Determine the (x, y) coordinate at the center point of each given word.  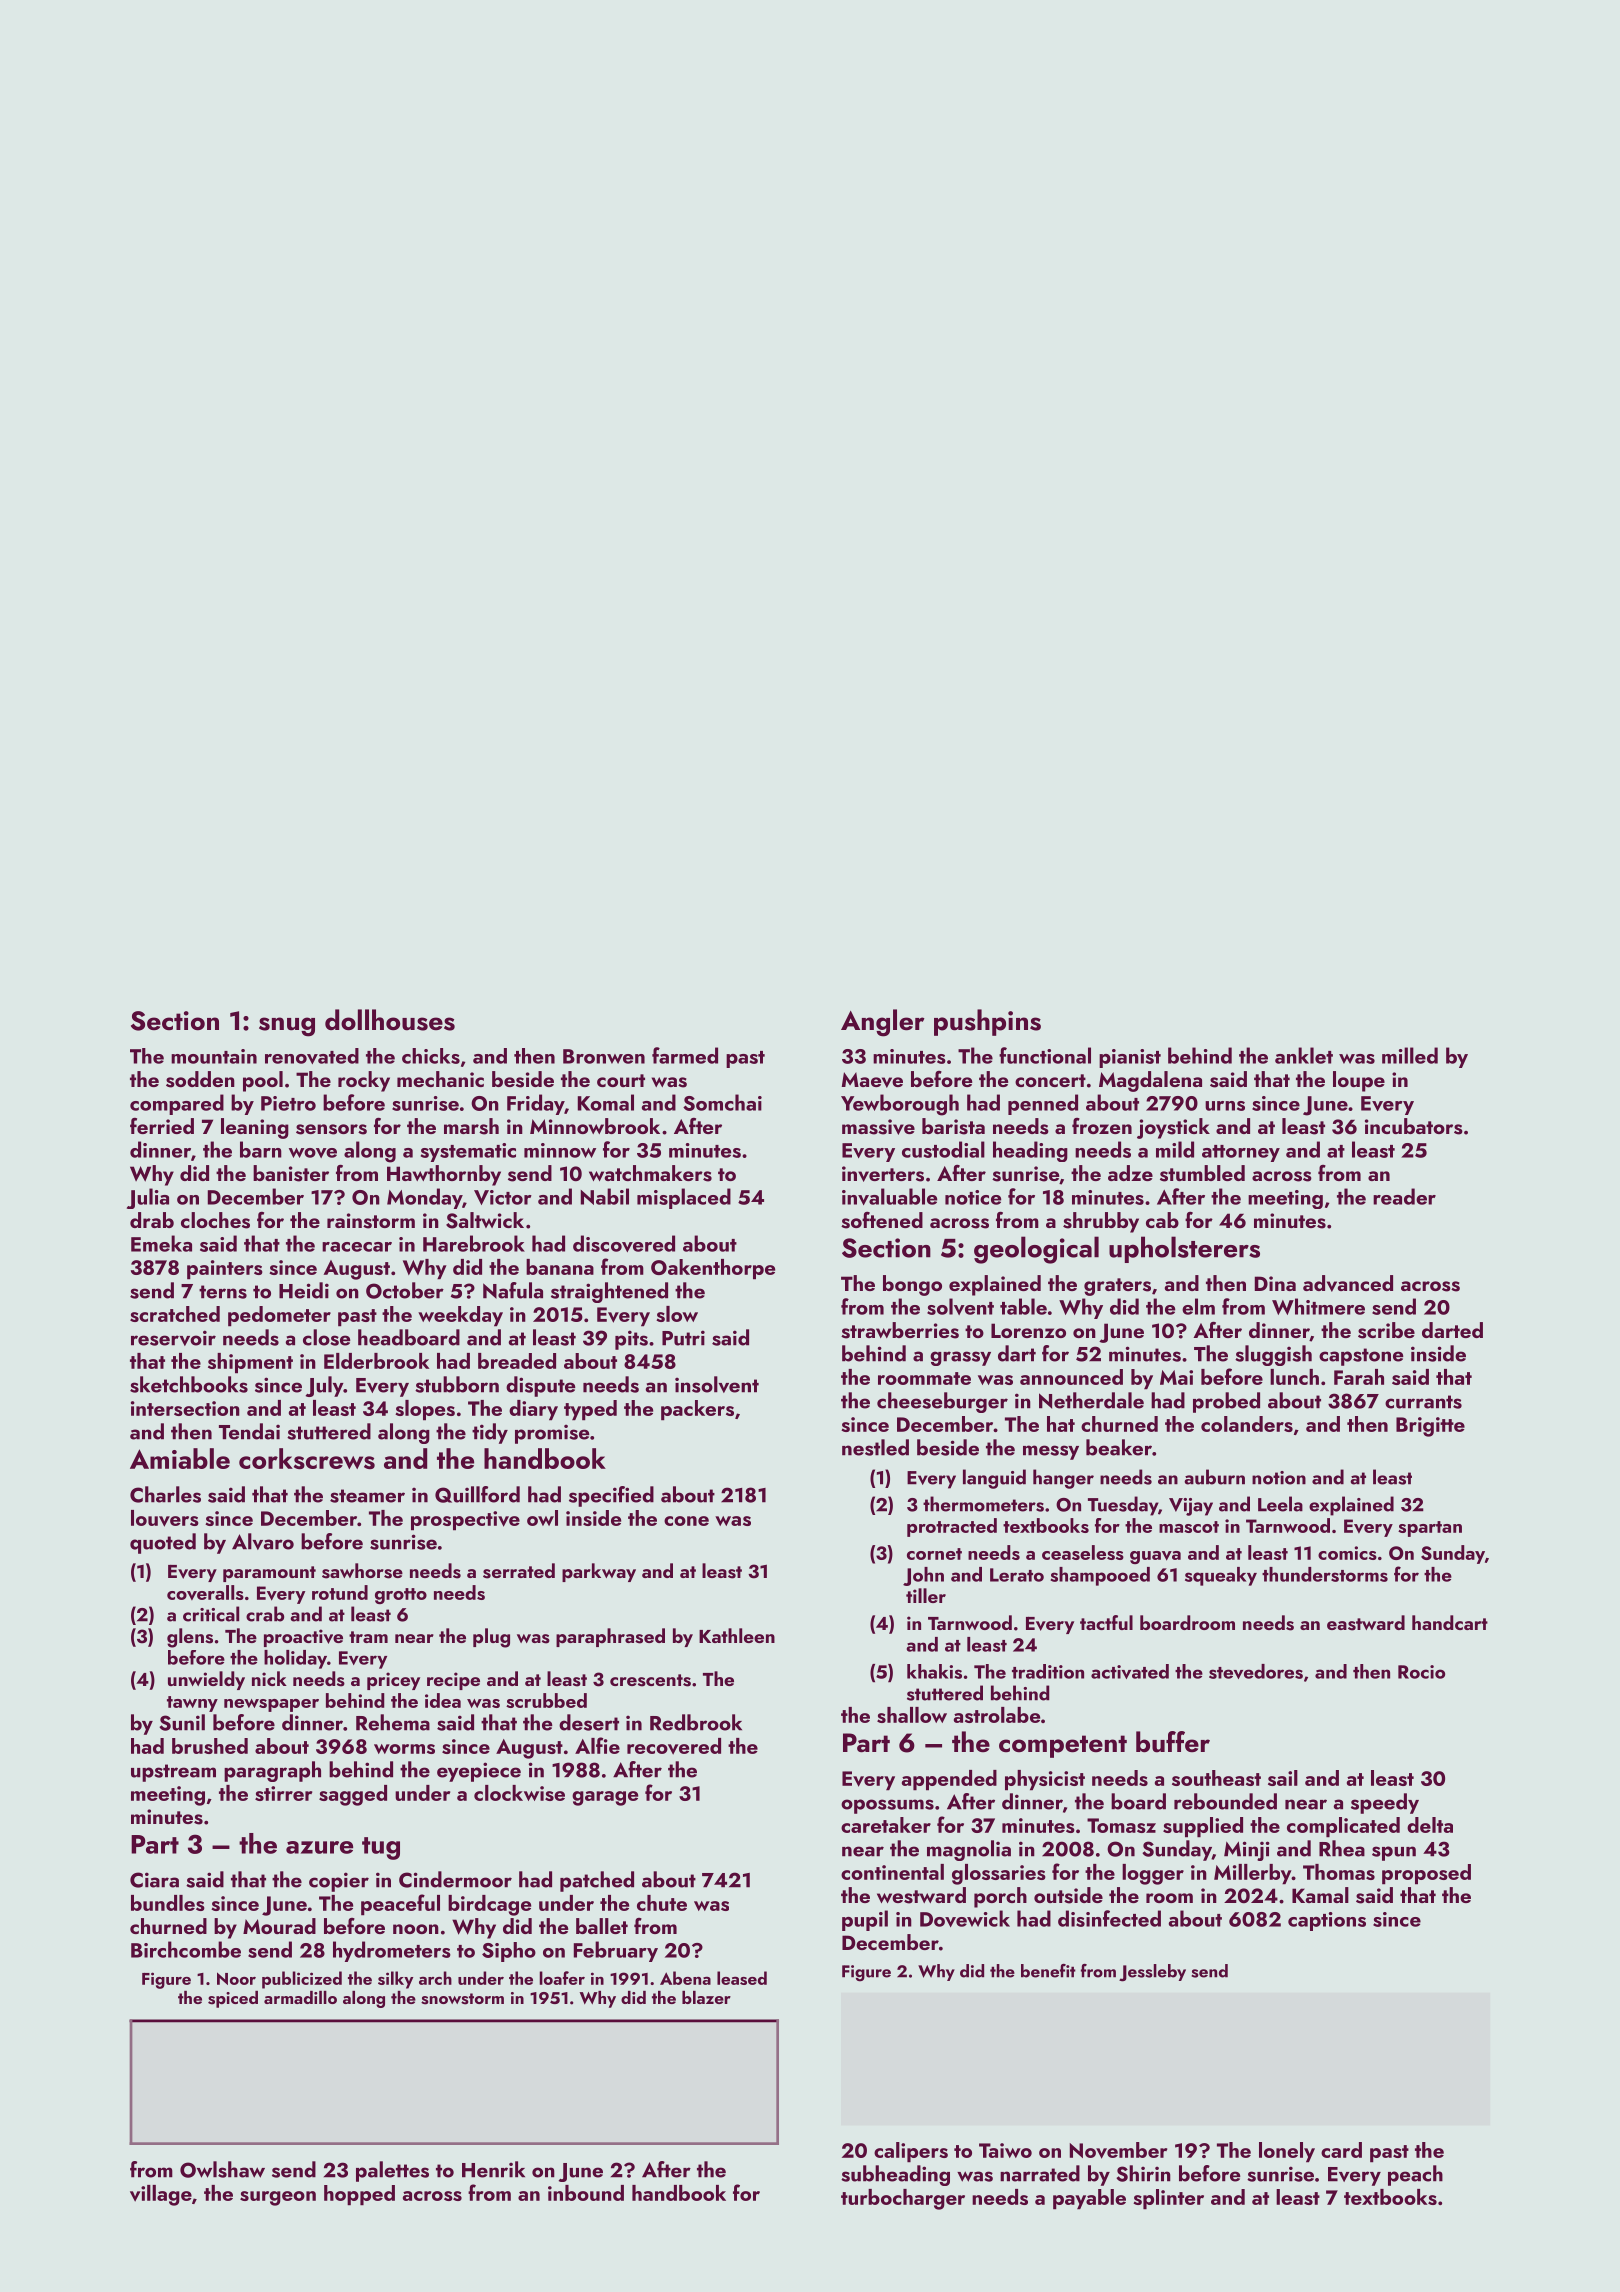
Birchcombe (186, 1949)
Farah (1359, 1377)
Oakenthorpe (713, 1269)
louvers (165, 1518)
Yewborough (900, 1105)
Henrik (493, 2169)
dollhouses (390, 1020)
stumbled (1202, 1173)
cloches (215, 1220)
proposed (1426, 1874)
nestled (875, 1447)
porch (1000, 1897)
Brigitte (1430, 1427)
